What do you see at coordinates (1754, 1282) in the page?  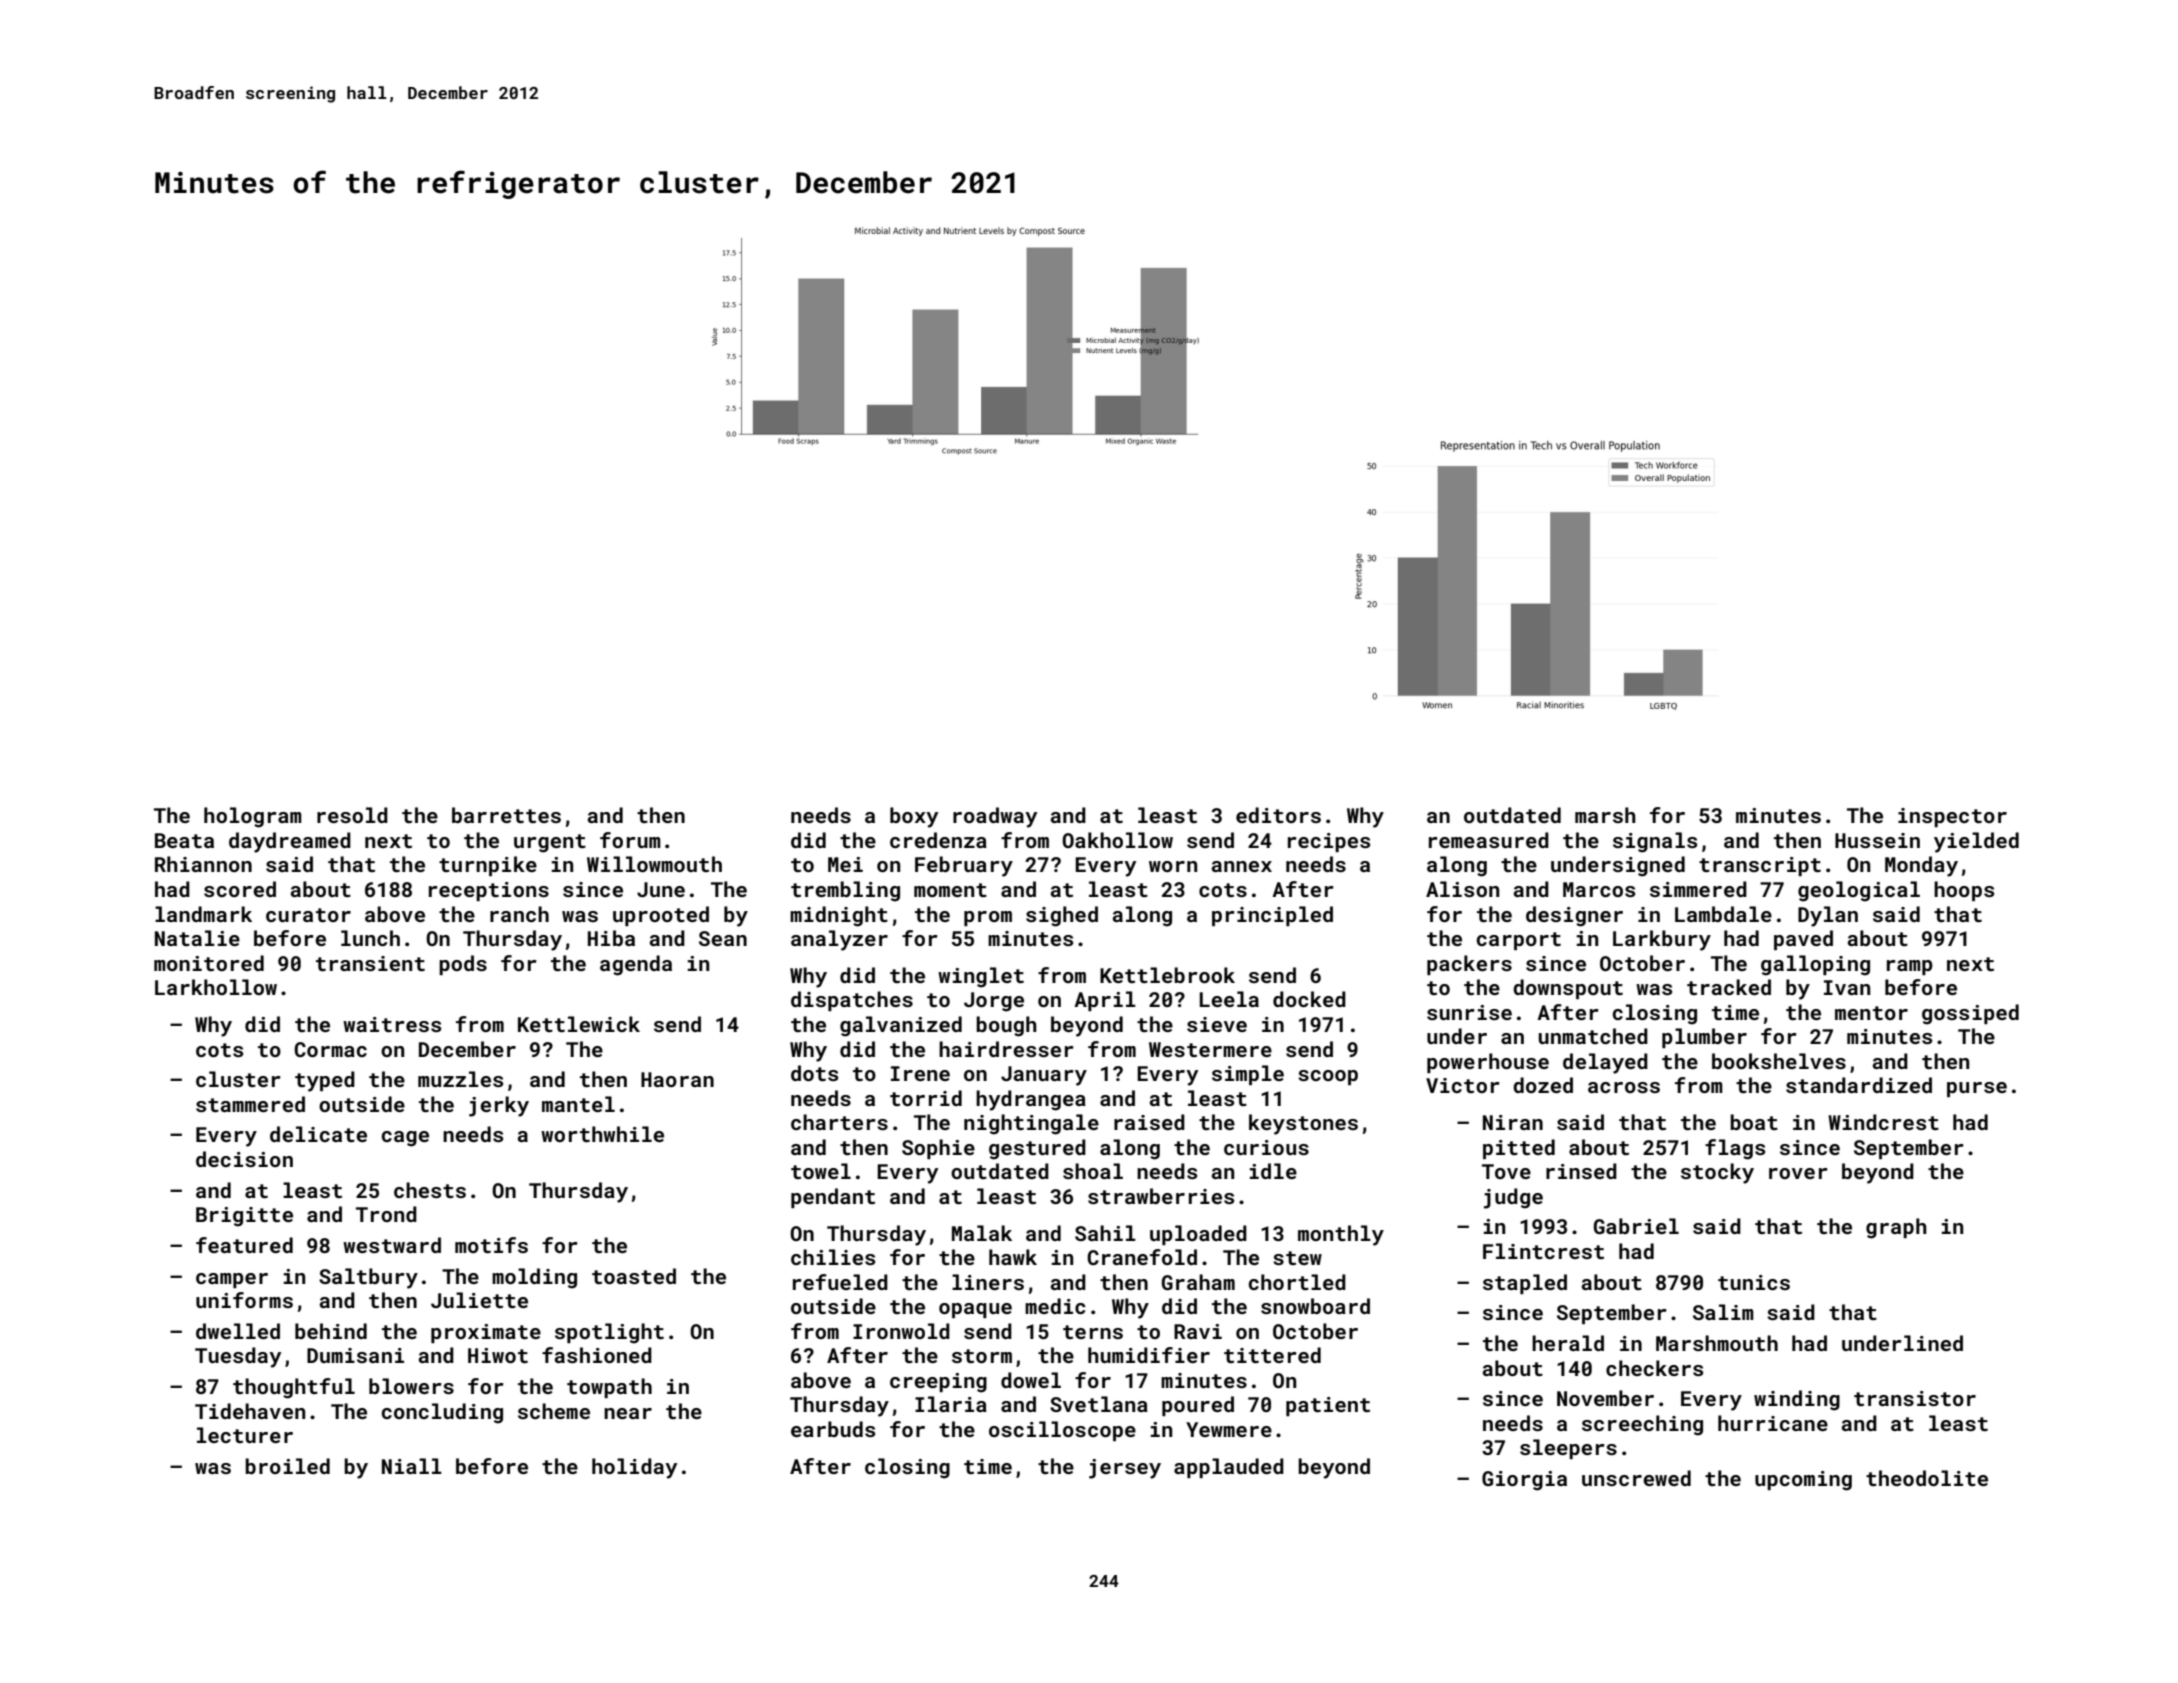 I see `tunics` at bounding box center [1754, 1282].
